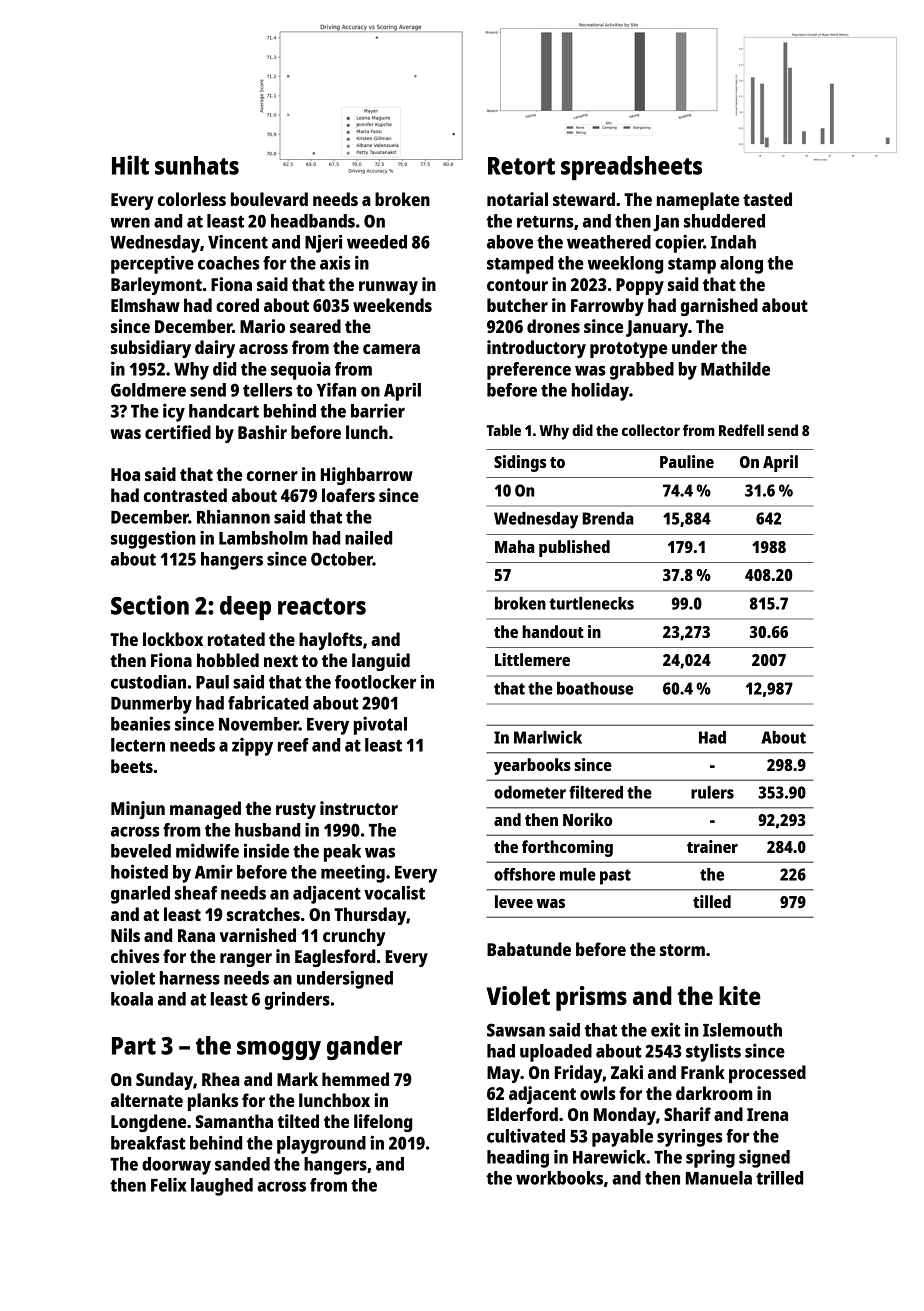  Describe the element at coordinates (130, 165) in the document. I see `Hilt` at that location.
